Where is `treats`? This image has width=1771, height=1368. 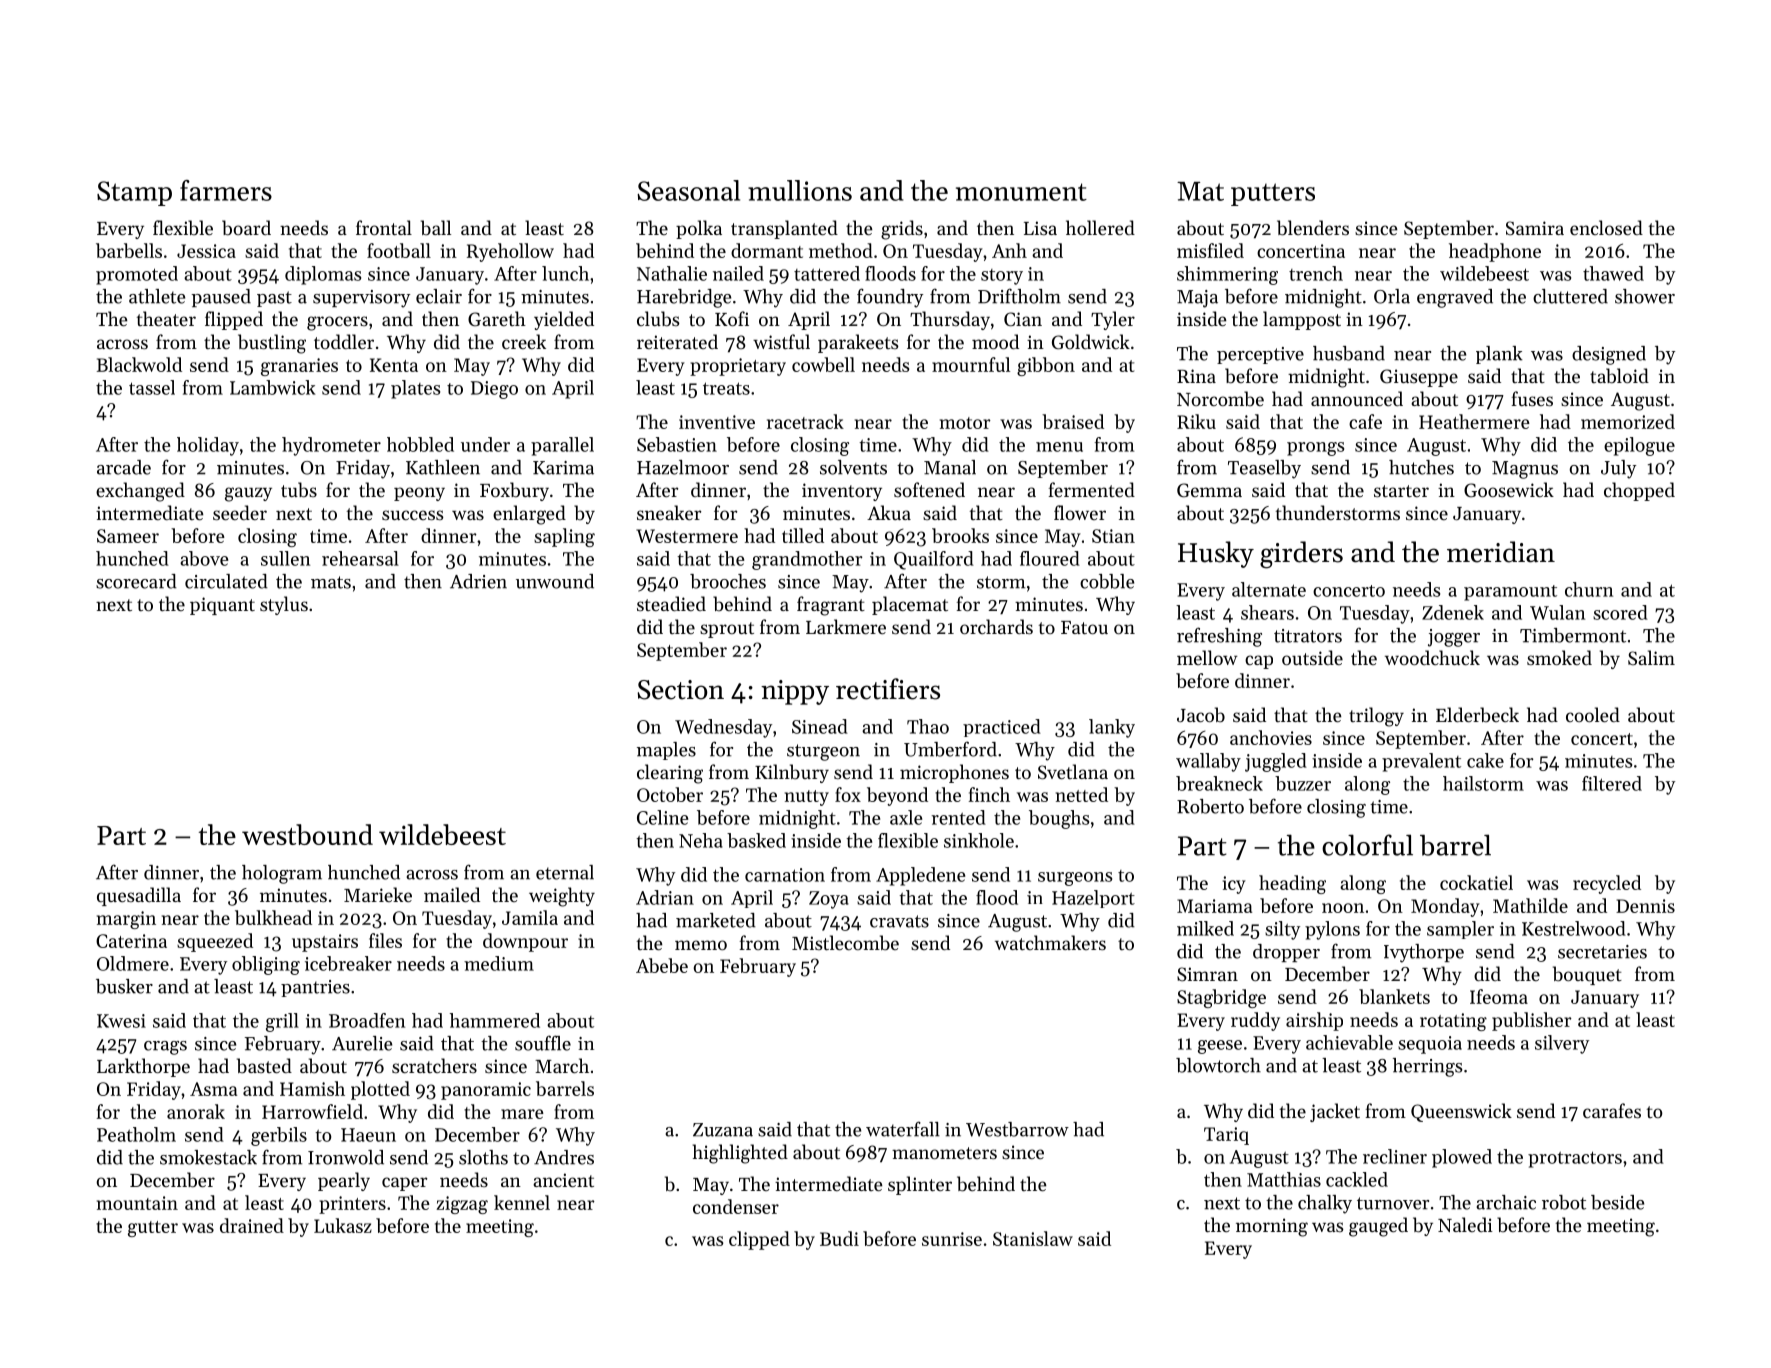 treats is located at coordinates (726, 388).
